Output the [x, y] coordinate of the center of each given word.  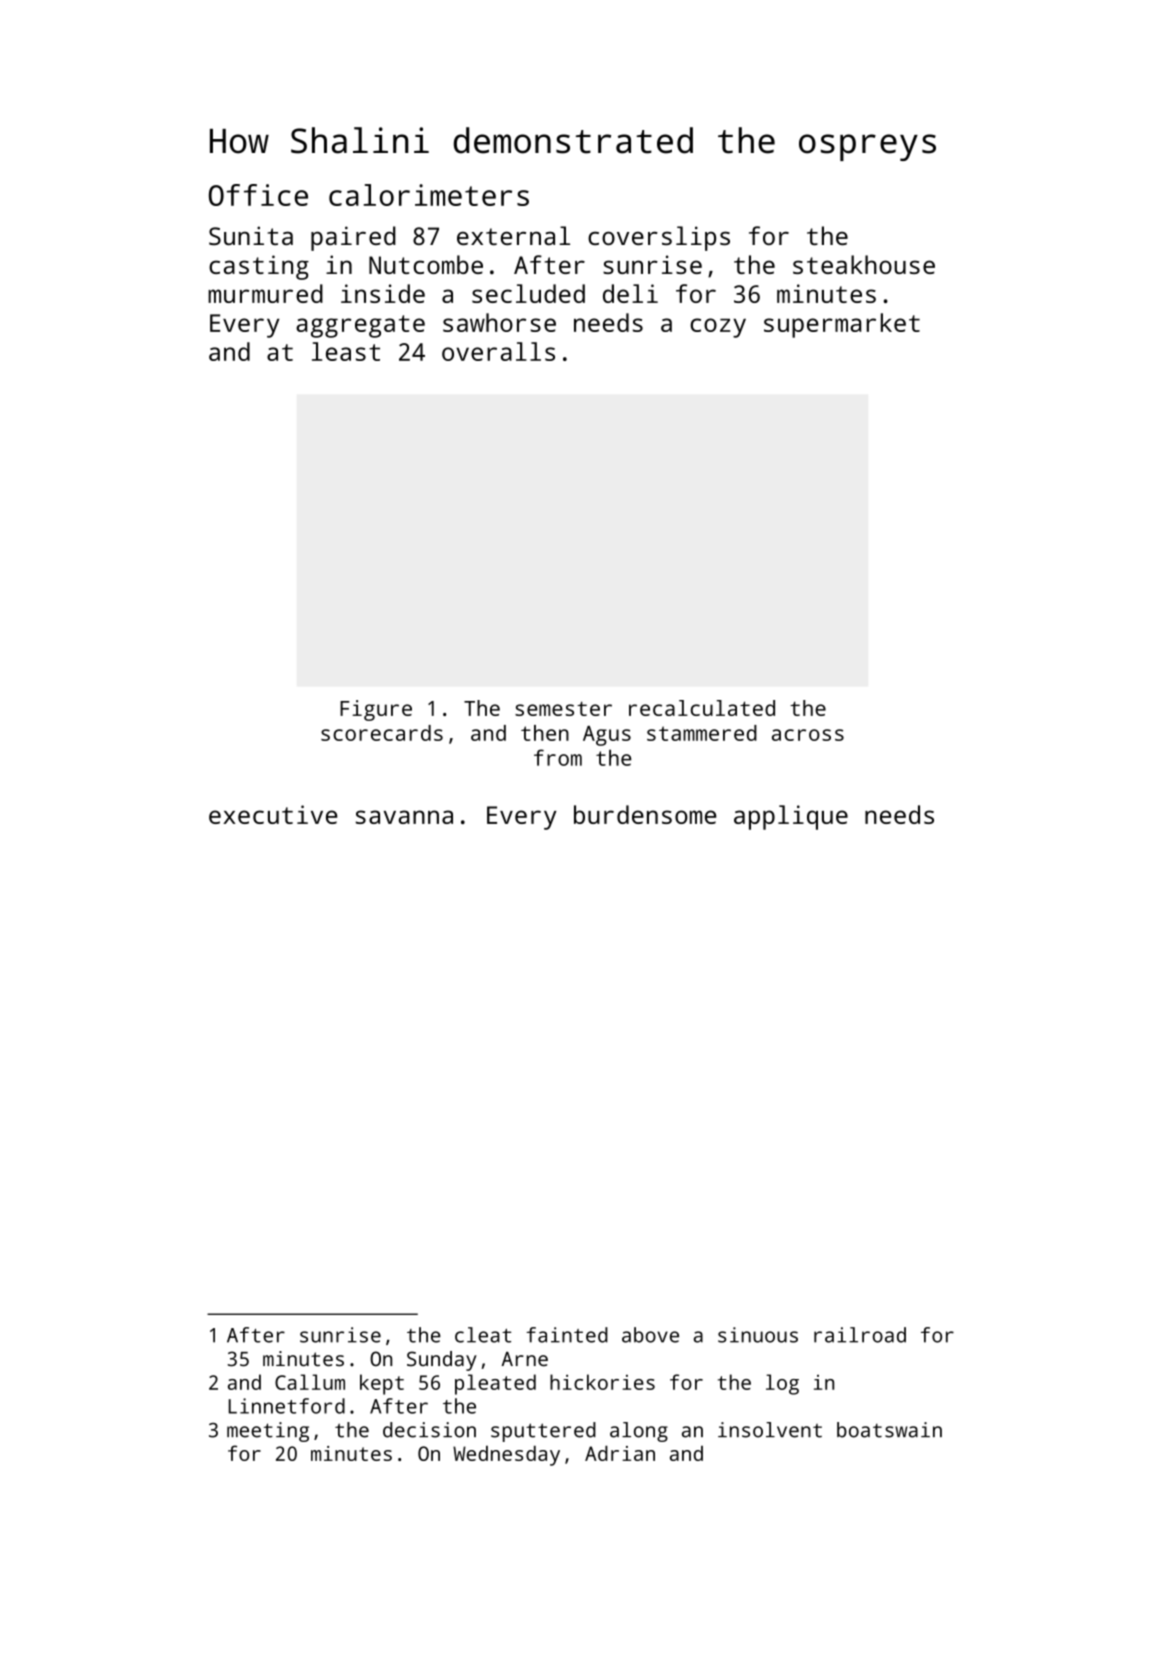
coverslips [659, 238]
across [808, 735]
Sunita [251, 235]
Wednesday [506, 1455]
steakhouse [864, 264]
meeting [268, 1432]
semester [563, 708]
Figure [376, 710]
